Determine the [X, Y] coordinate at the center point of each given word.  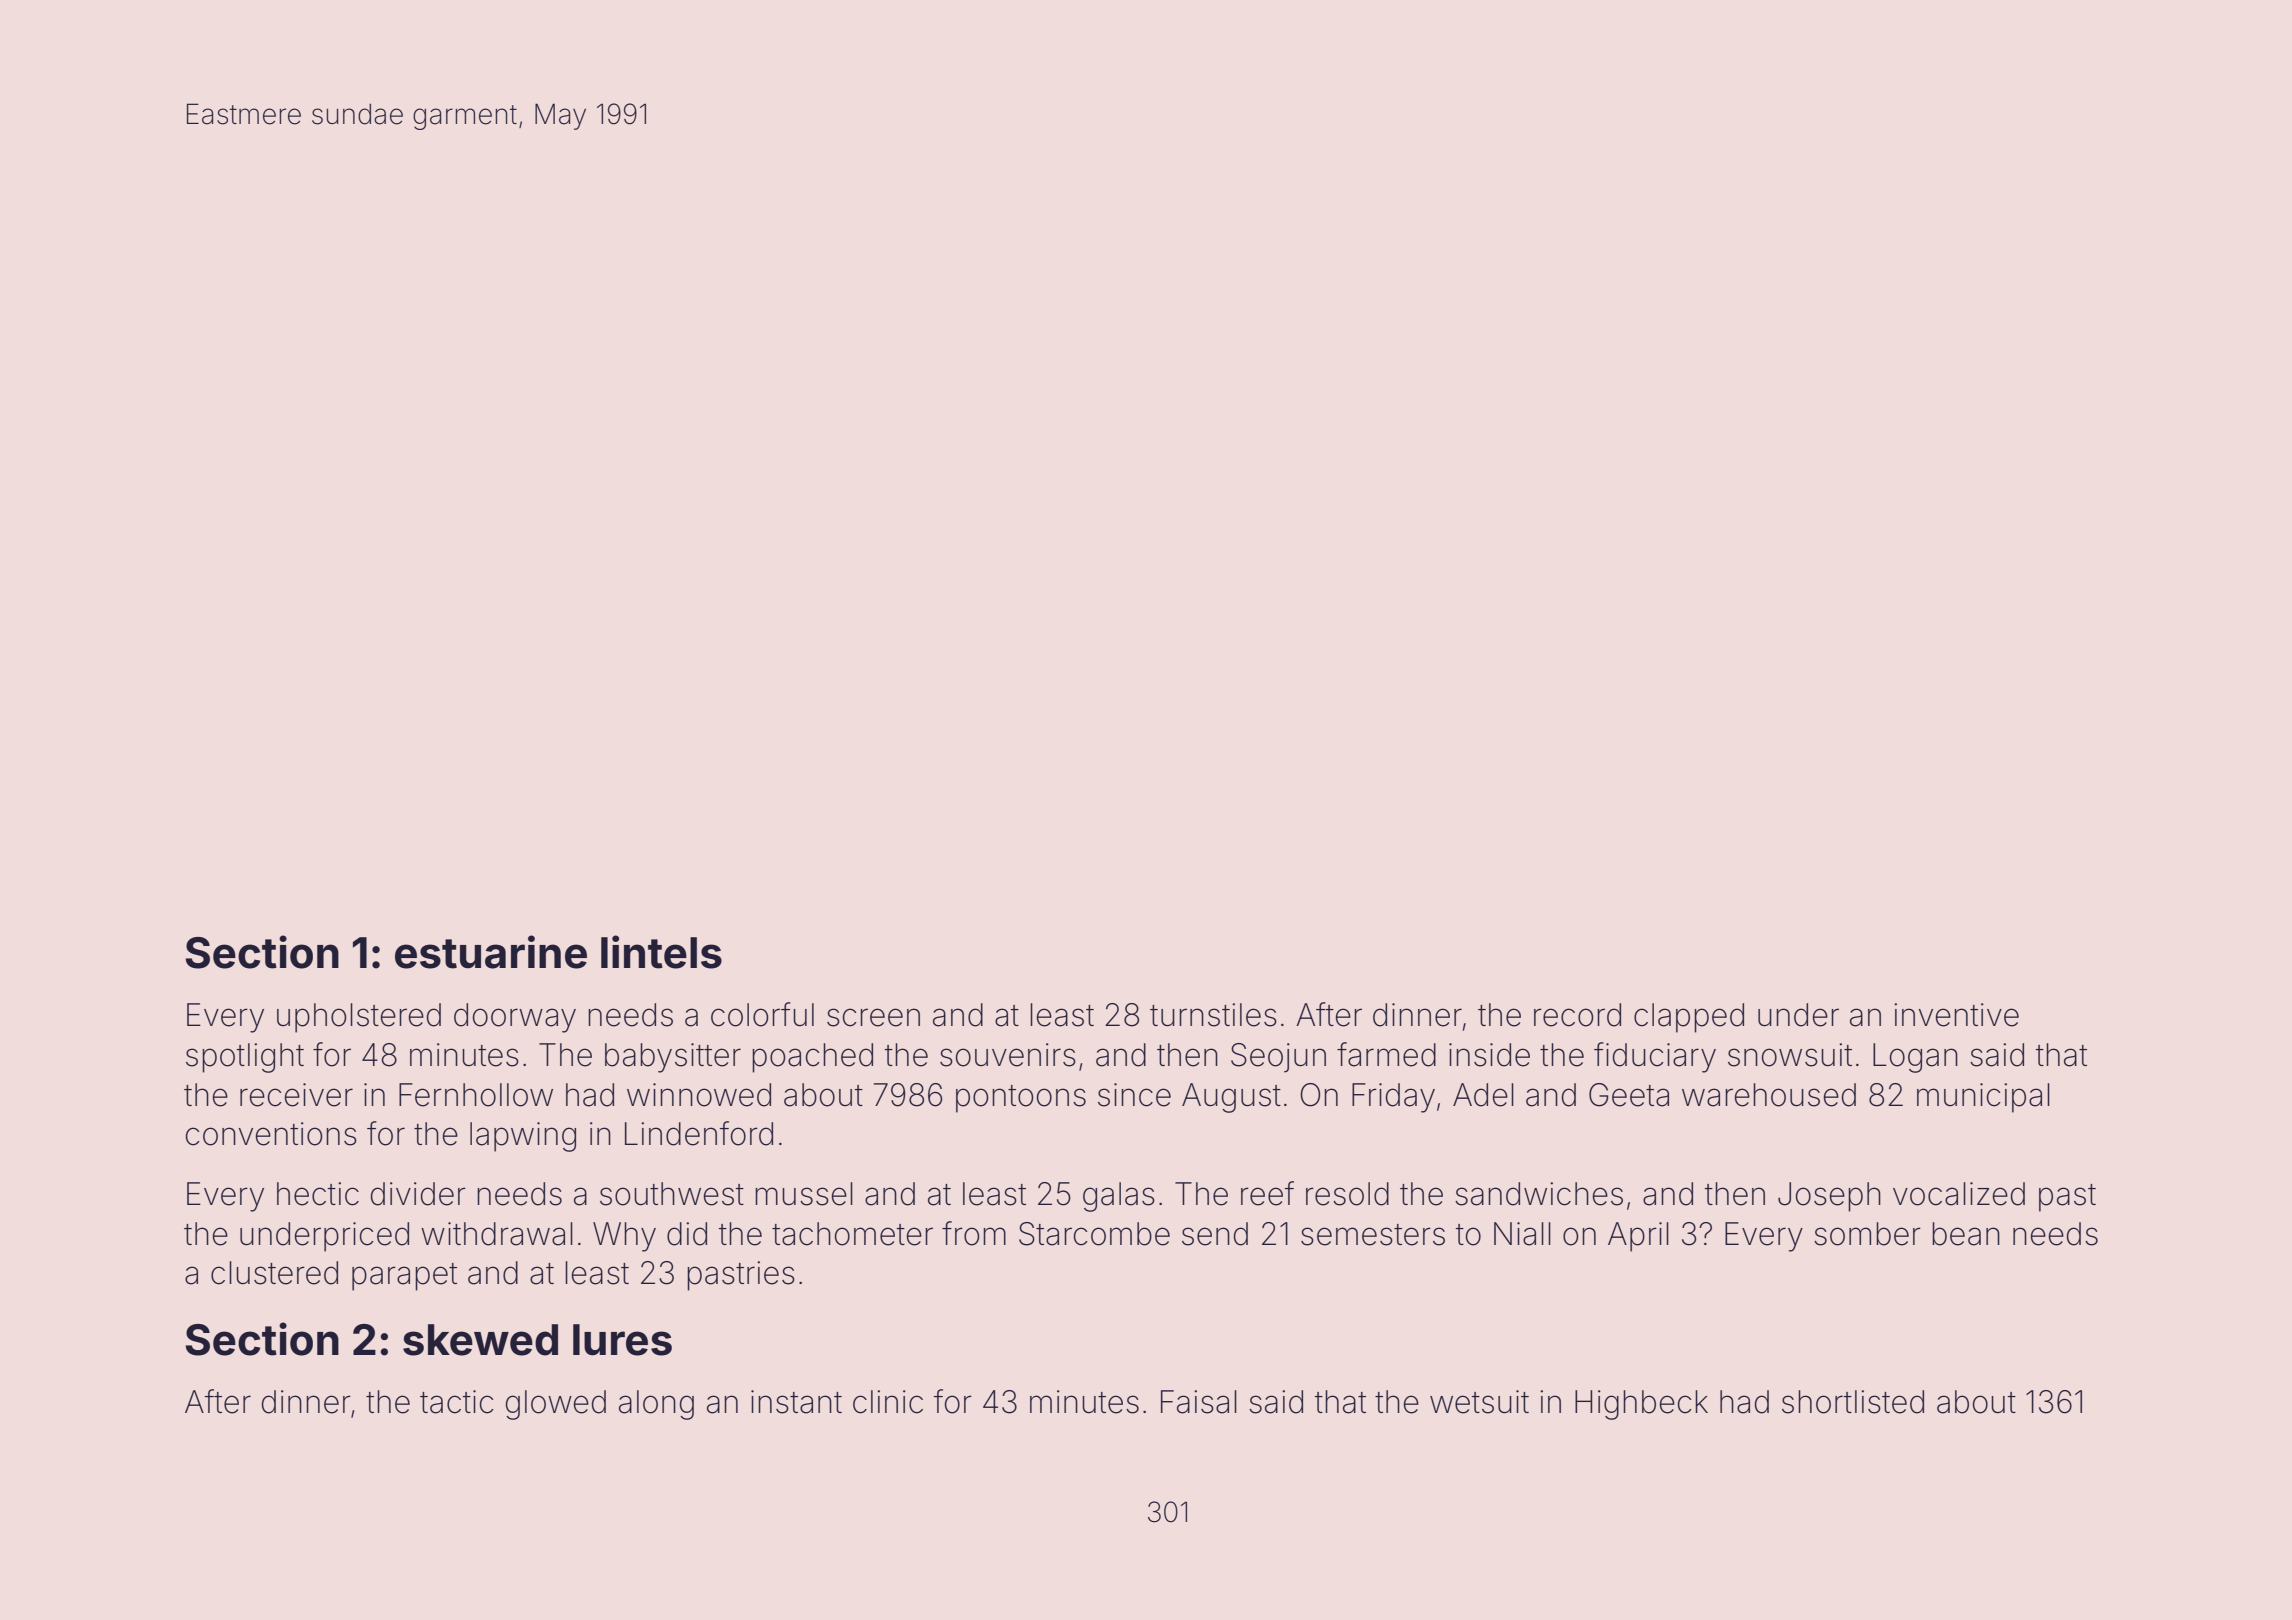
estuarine [491, 952]
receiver [296, 1095]
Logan [1915, 1058]
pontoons [1021, 1099]
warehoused [1769, 1095]
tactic [457, 1402]
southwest [672, 1194]
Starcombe [1094, 1234]
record [1577, 1015]
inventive [1956, 1015]
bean [1966, 1234]
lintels [661, 952]
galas [1119, 1197]
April [1638, 1237]
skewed [480, 1340]
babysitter [673, 1058]
